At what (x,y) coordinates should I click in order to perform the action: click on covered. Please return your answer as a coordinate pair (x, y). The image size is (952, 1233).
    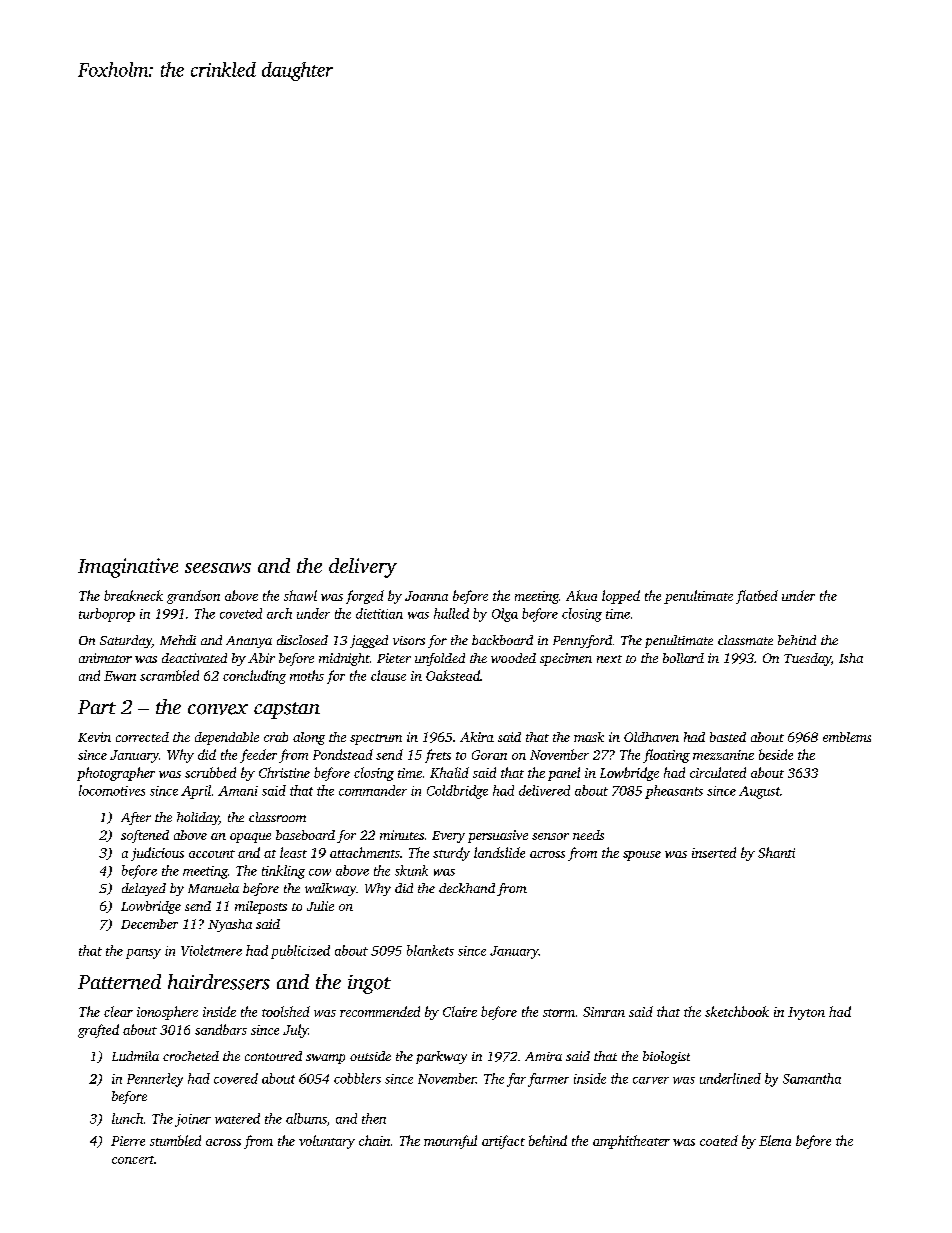
    Looking at the image, I should click on (236, 1078).
